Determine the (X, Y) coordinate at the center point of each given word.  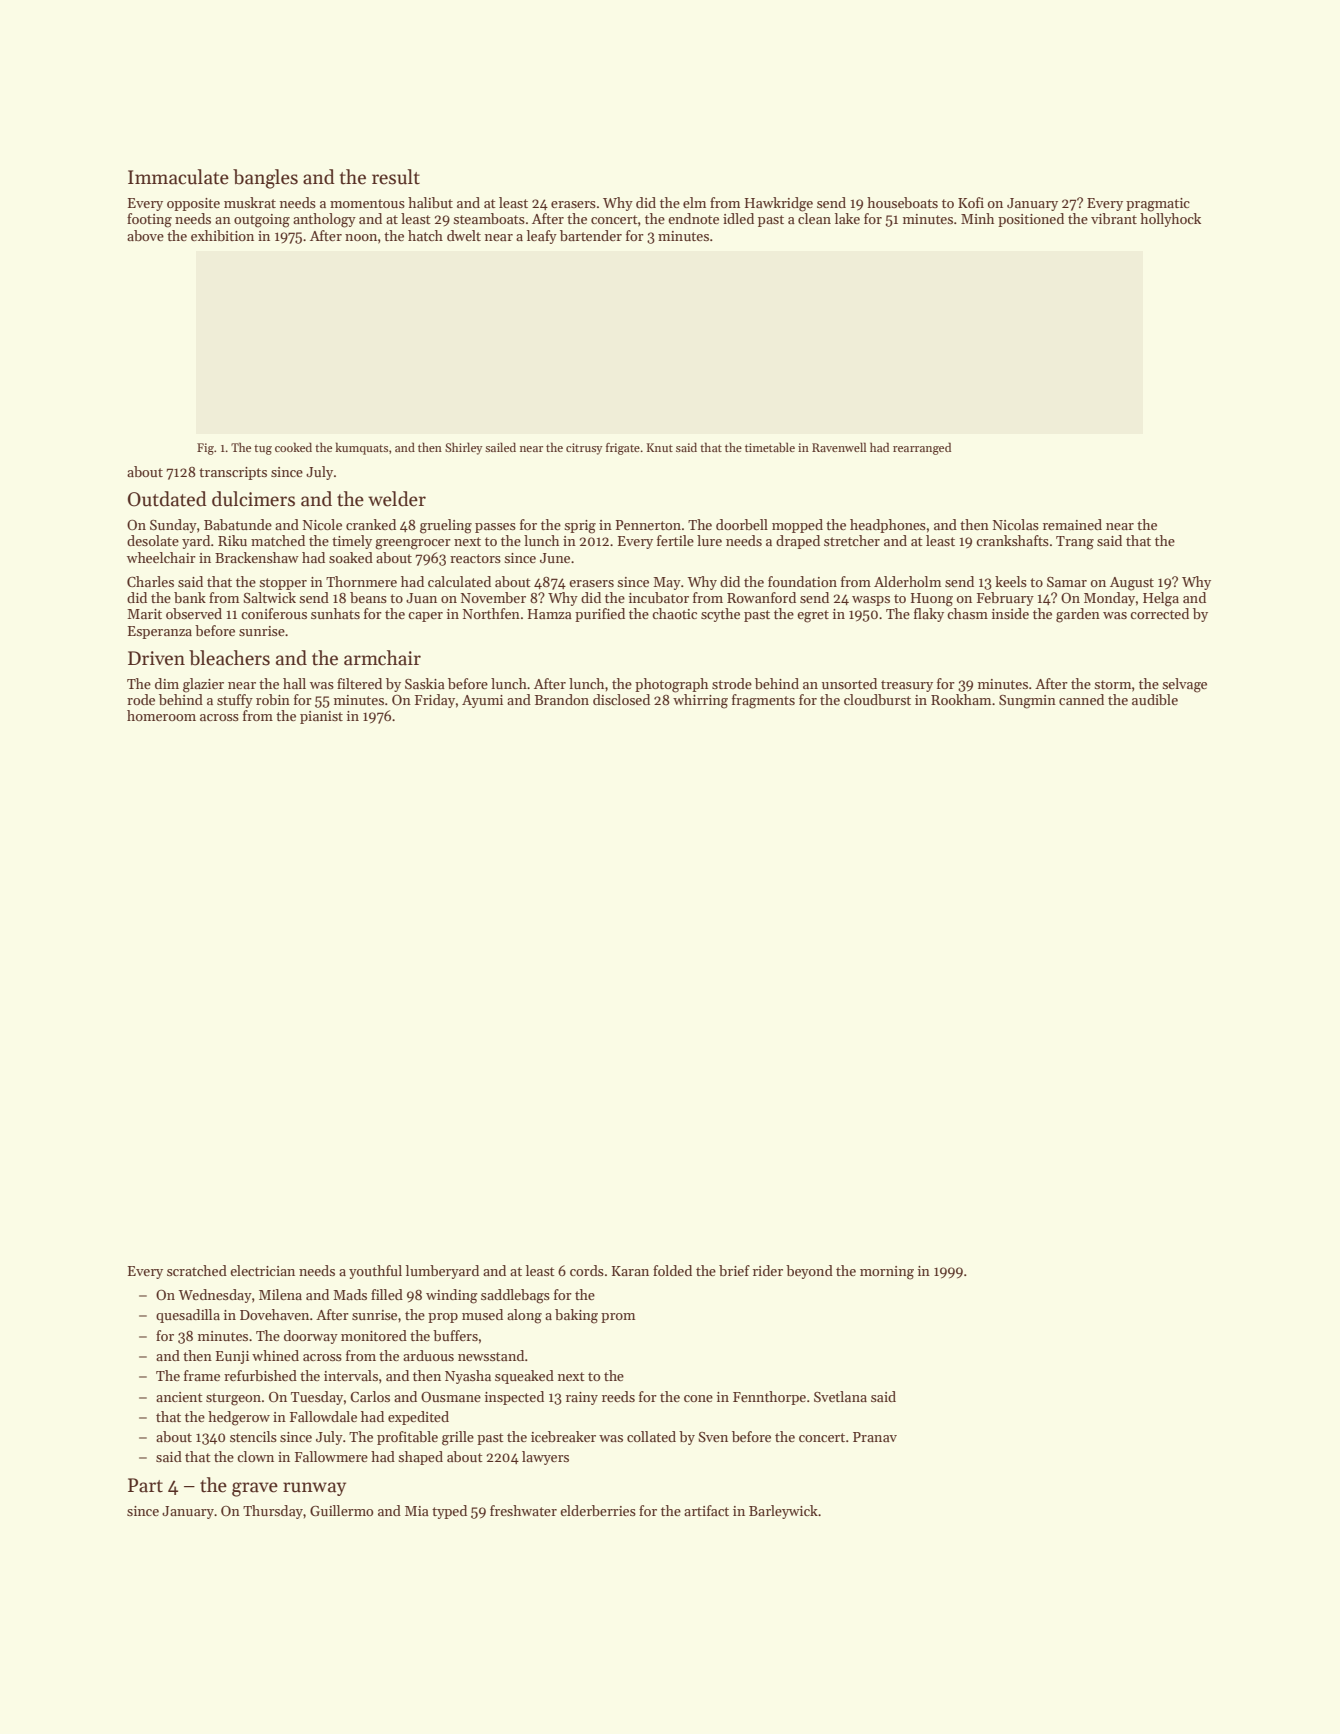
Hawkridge (779, 204)
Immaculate (178, 177)
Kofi (971, 202)
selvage (1184, 685)
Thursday (273, 1512)
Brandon (562, 699)
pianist (321, 717)
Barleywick (783, 1512)
